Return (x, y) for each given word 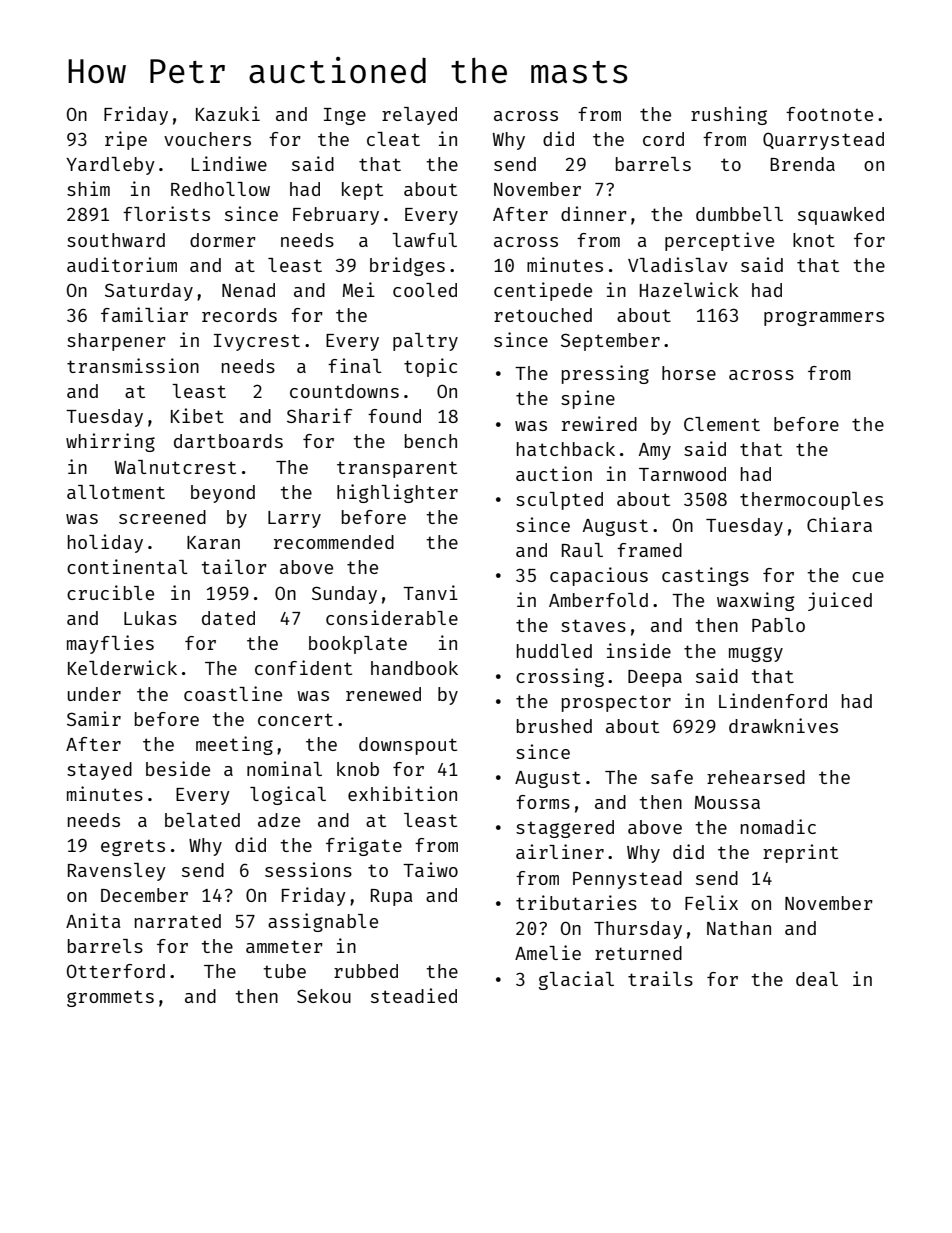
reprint (800, 853)
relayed (419, 116)
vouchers (207, 139)
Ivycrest (257, 342)
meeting (234, 745)
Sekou (324, 996)
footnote (829, 114)
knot (814, 240)
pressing (605, 374)
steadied (414, 995)
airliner (560, 851)
